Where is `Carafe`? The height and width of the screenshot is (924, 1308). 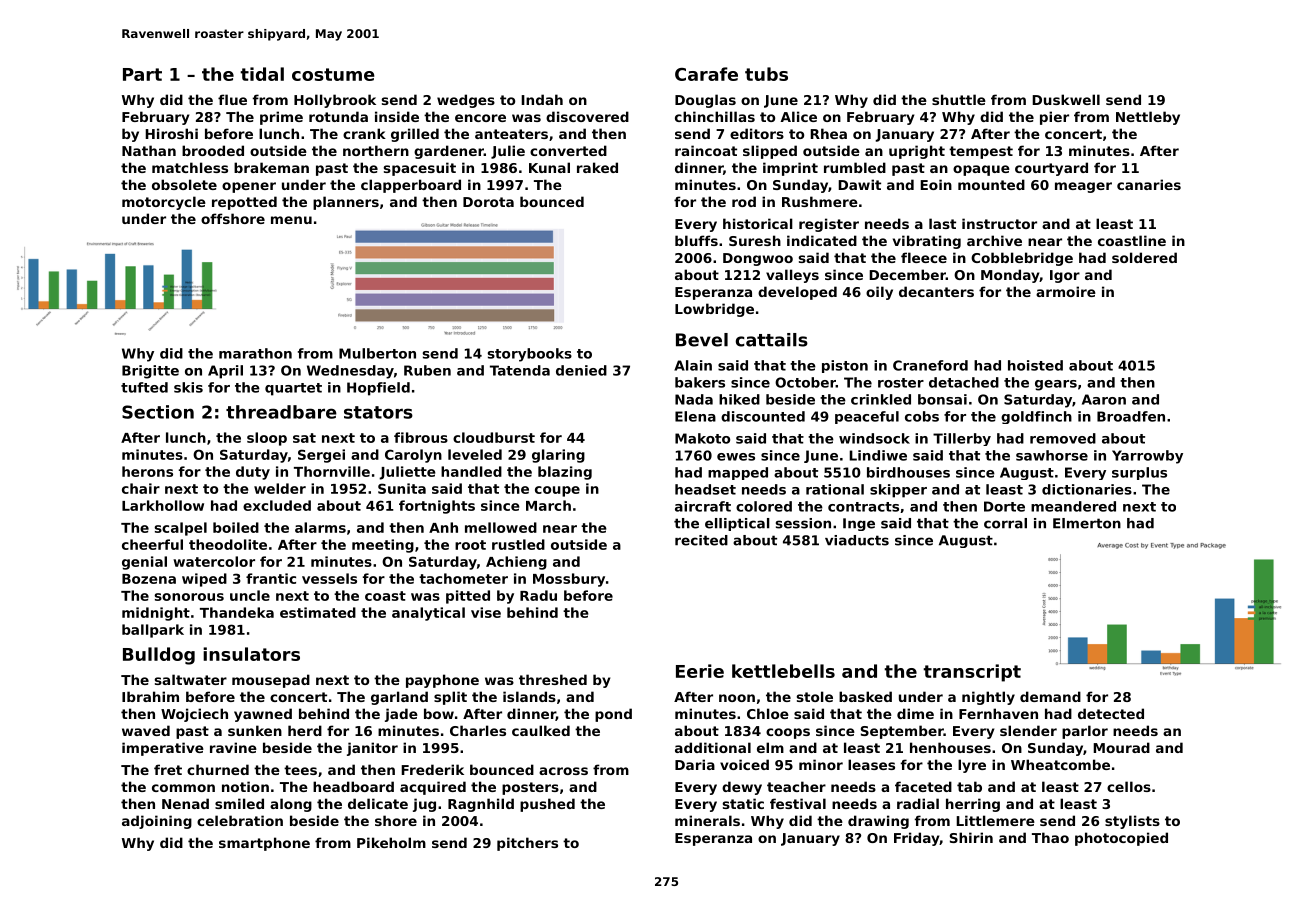 Carafe is located at coordinates (706, 74).
